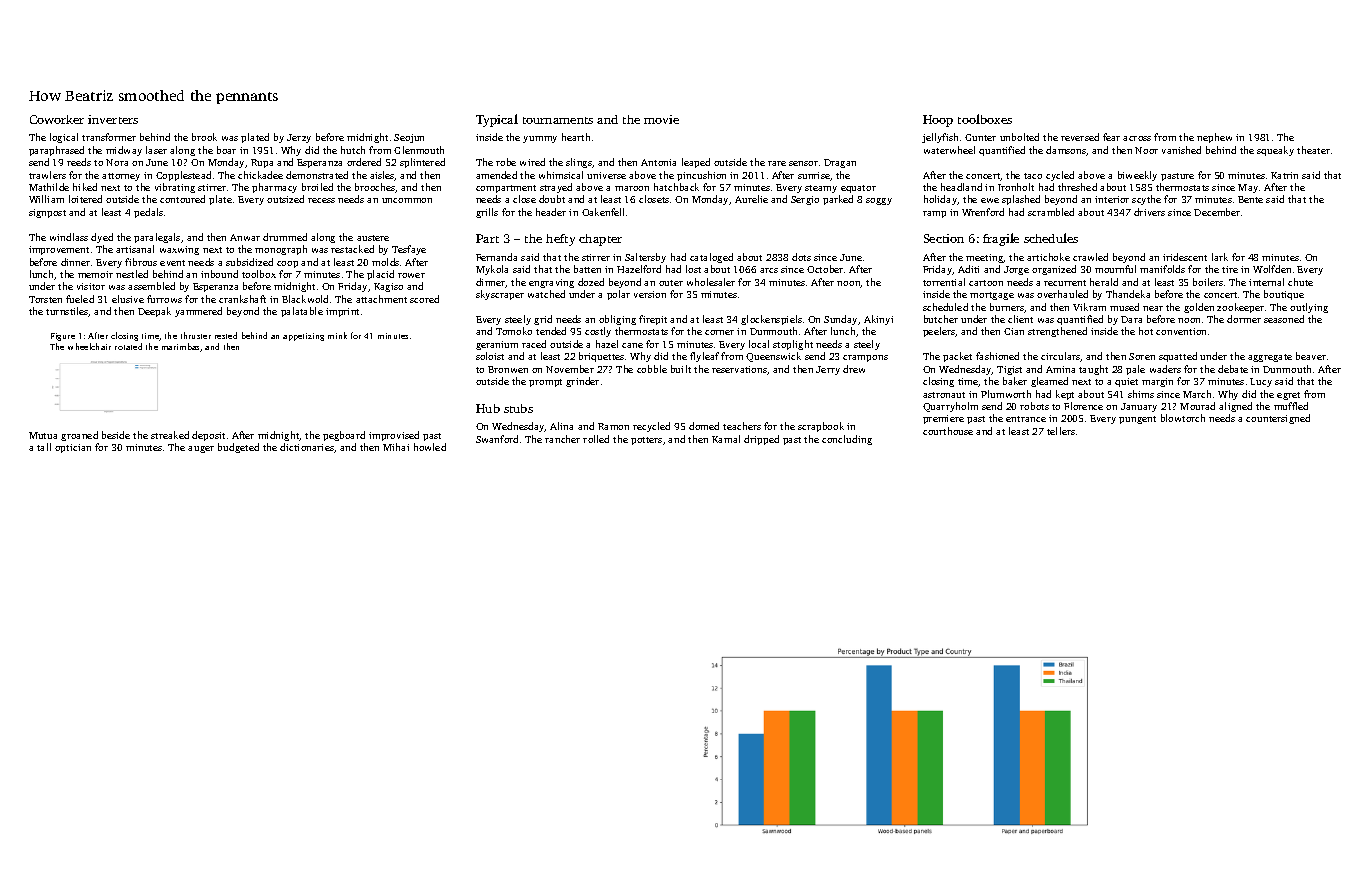  What do you see at coordinates (576, 137) in the document?
I see `hearth` at bounding box center [576, 137].
